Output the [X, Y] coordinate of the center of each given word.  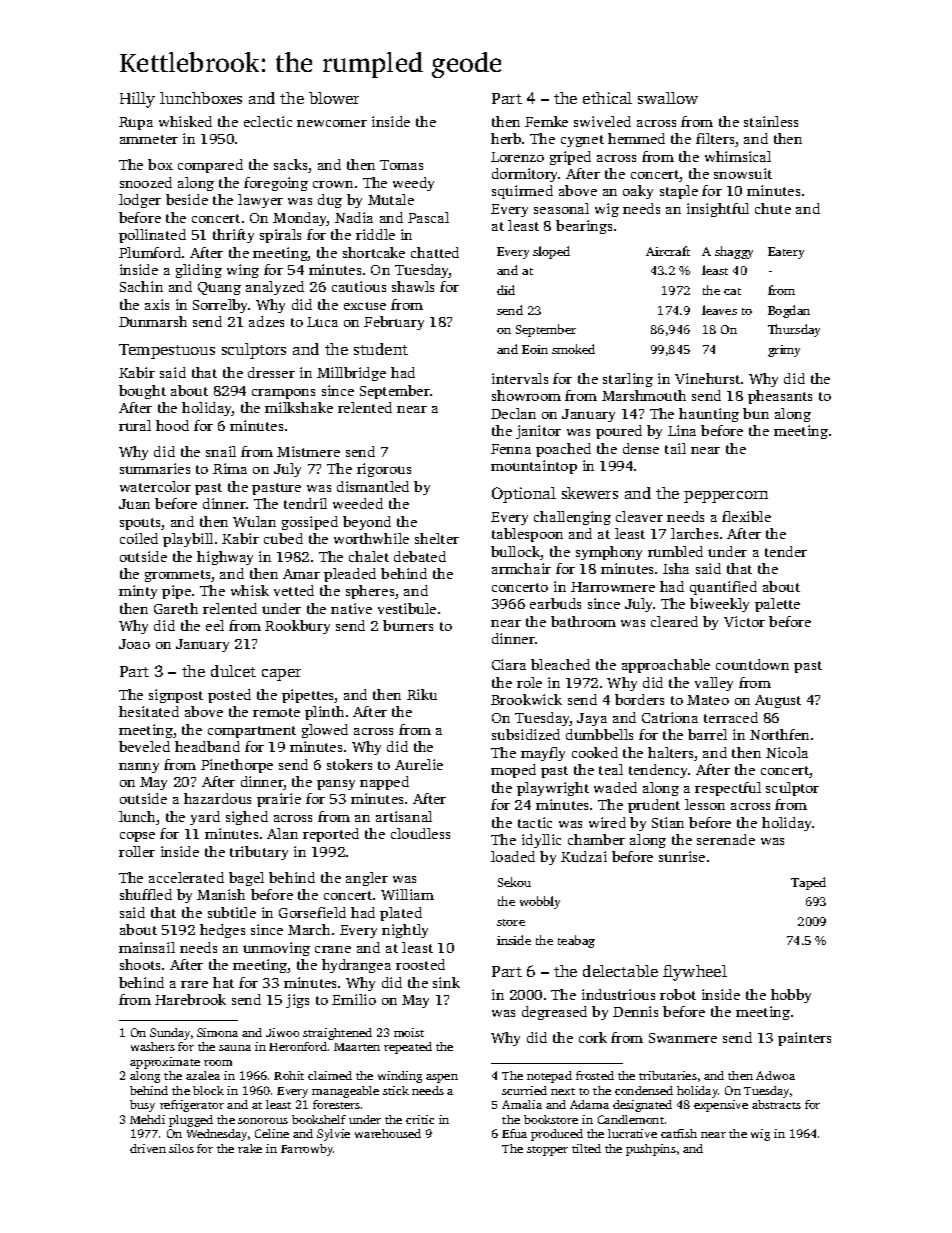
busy [142, 1106]
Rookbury [297, 627]
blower [334, 98]
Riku [422, 694]
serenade [726, 839]
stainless [771, 121]
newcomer [332, 123]
